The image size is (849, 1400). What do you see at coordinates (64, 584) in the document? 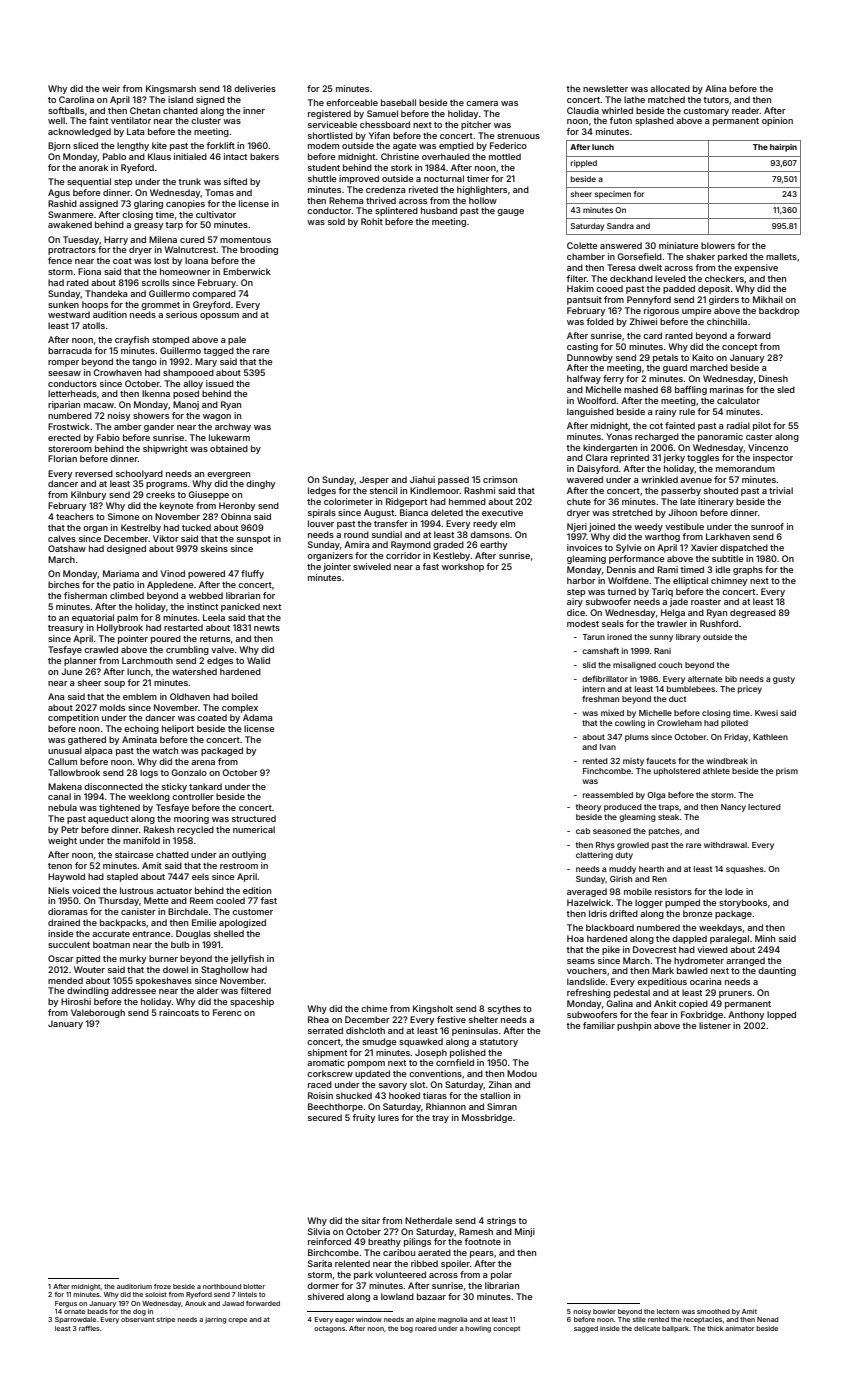
I see `birches` at bounding box center [64, 584].
